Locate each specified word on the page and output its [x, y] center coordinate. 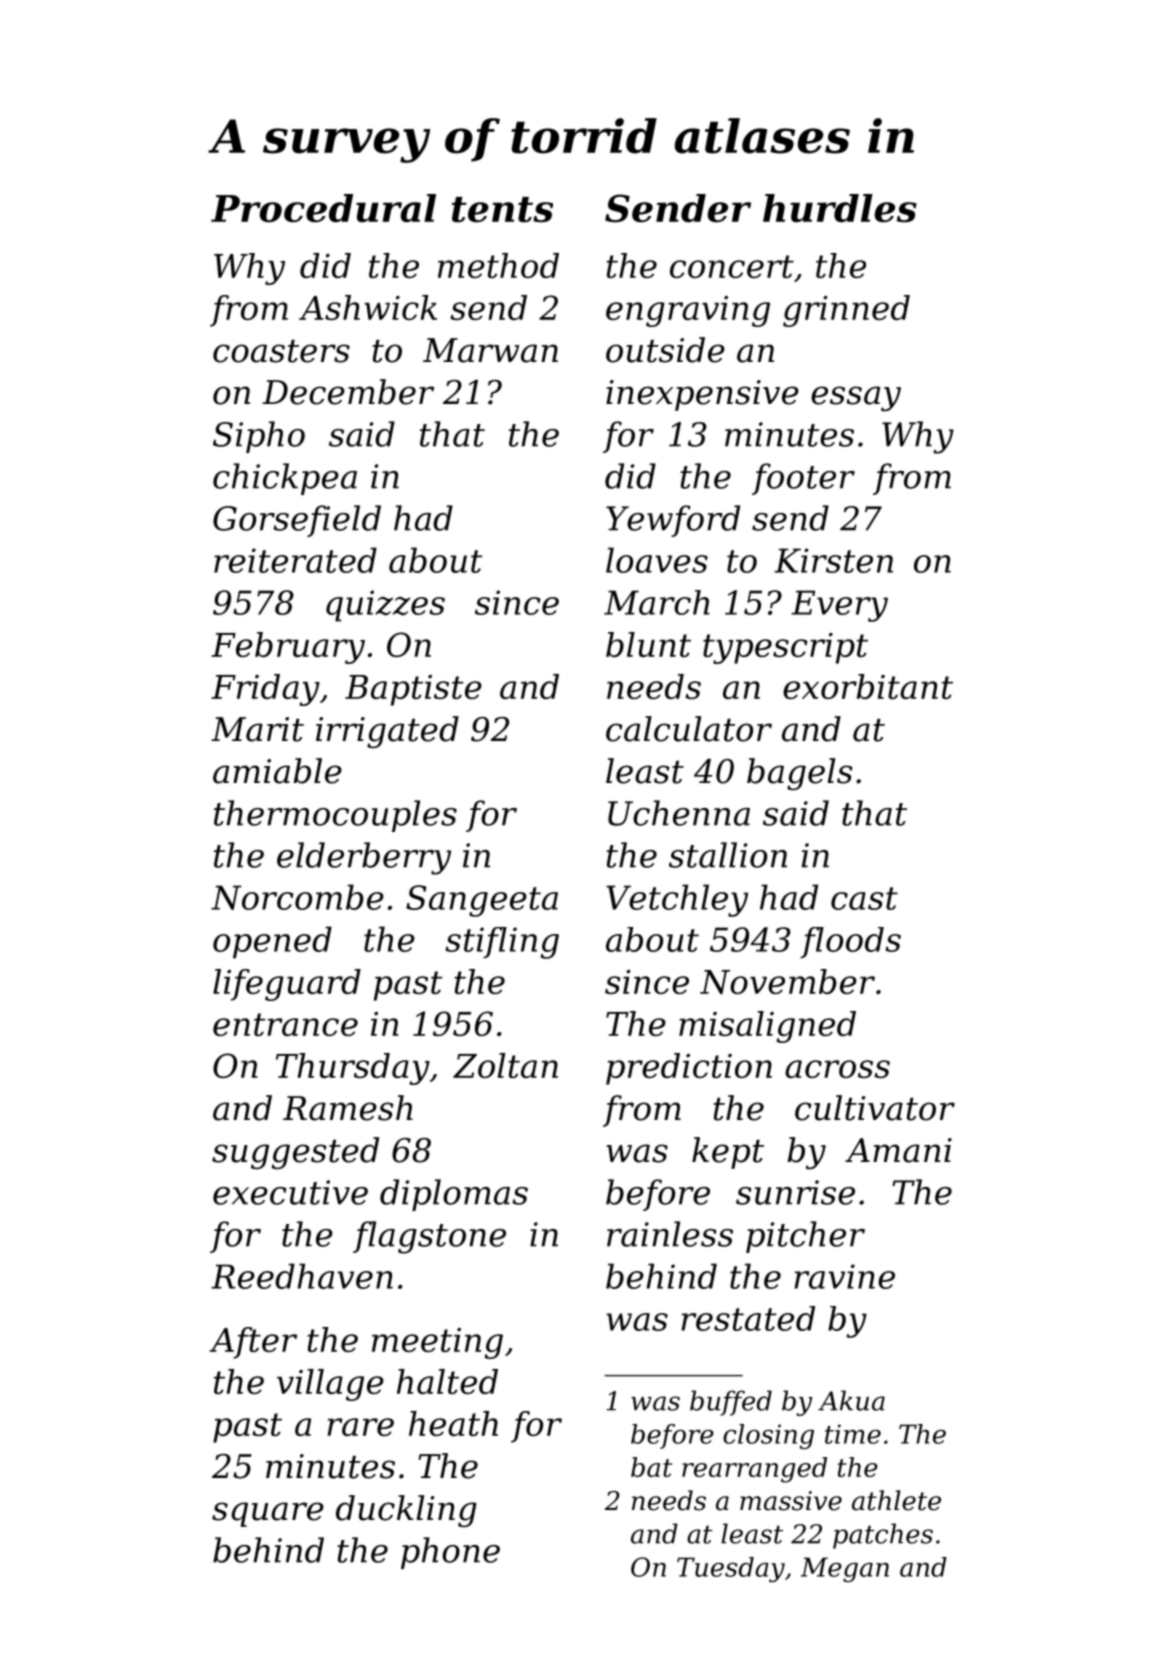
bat [651, 1467]
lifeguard [287, 985]
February [288, 648]
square [268, 1514]
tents [502, 210]
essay [856, 398]
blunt [648, 644]
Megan [845, 1569]
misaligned [767, 1027]
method [498, 265]
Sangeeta [482, 901]
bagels [800, 774]
